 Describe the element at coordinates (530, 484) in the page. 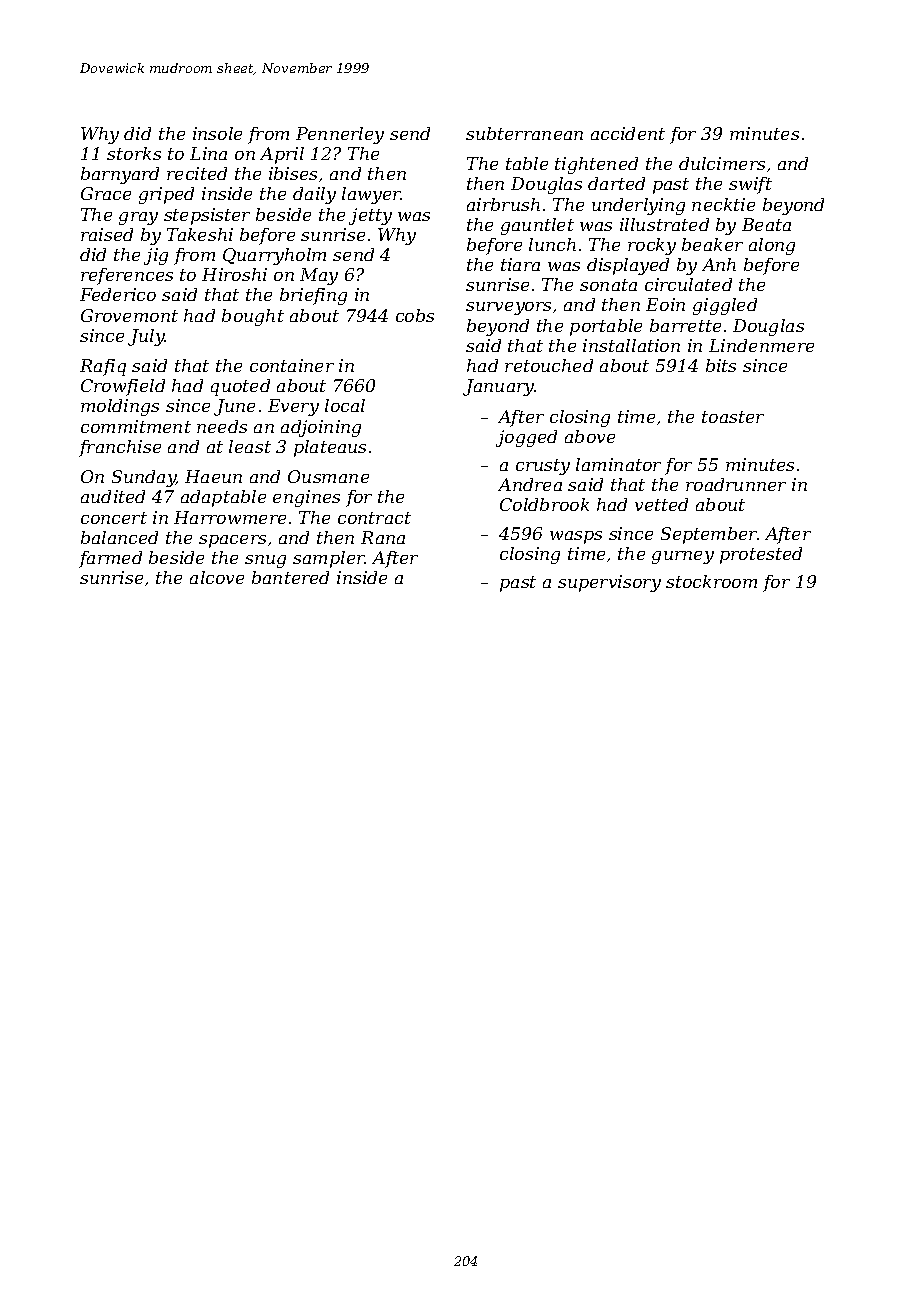

I see `Andrea` at that location.
